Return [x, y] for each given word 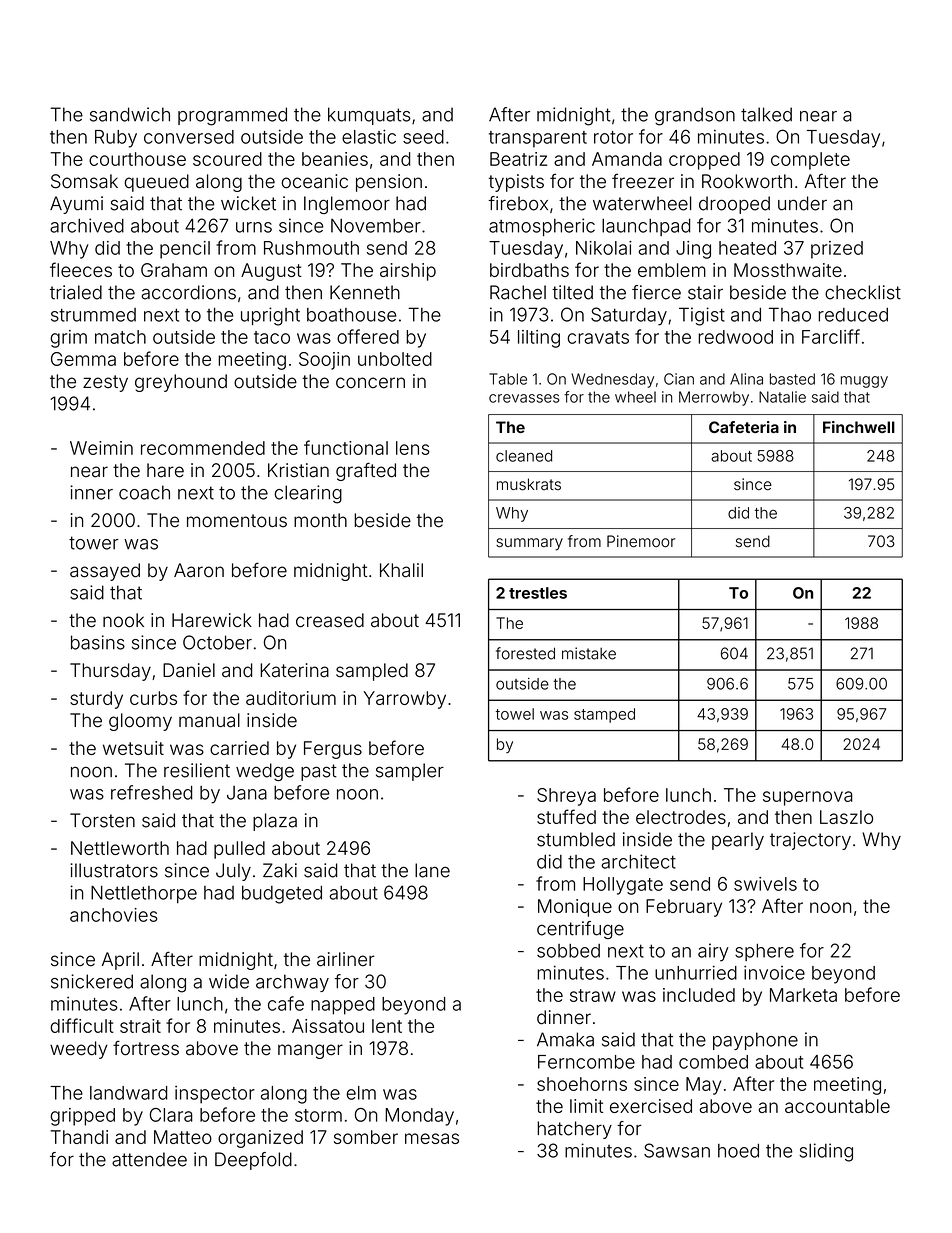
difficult [82, 1025]
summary [529, 544]
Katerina [294, 670]
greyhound [181, 383]
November [376, 226]
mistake [589, 653]
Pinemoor [641, 541]
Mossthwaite [788, 270]
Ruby [116, 139]
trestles [538, 593]
